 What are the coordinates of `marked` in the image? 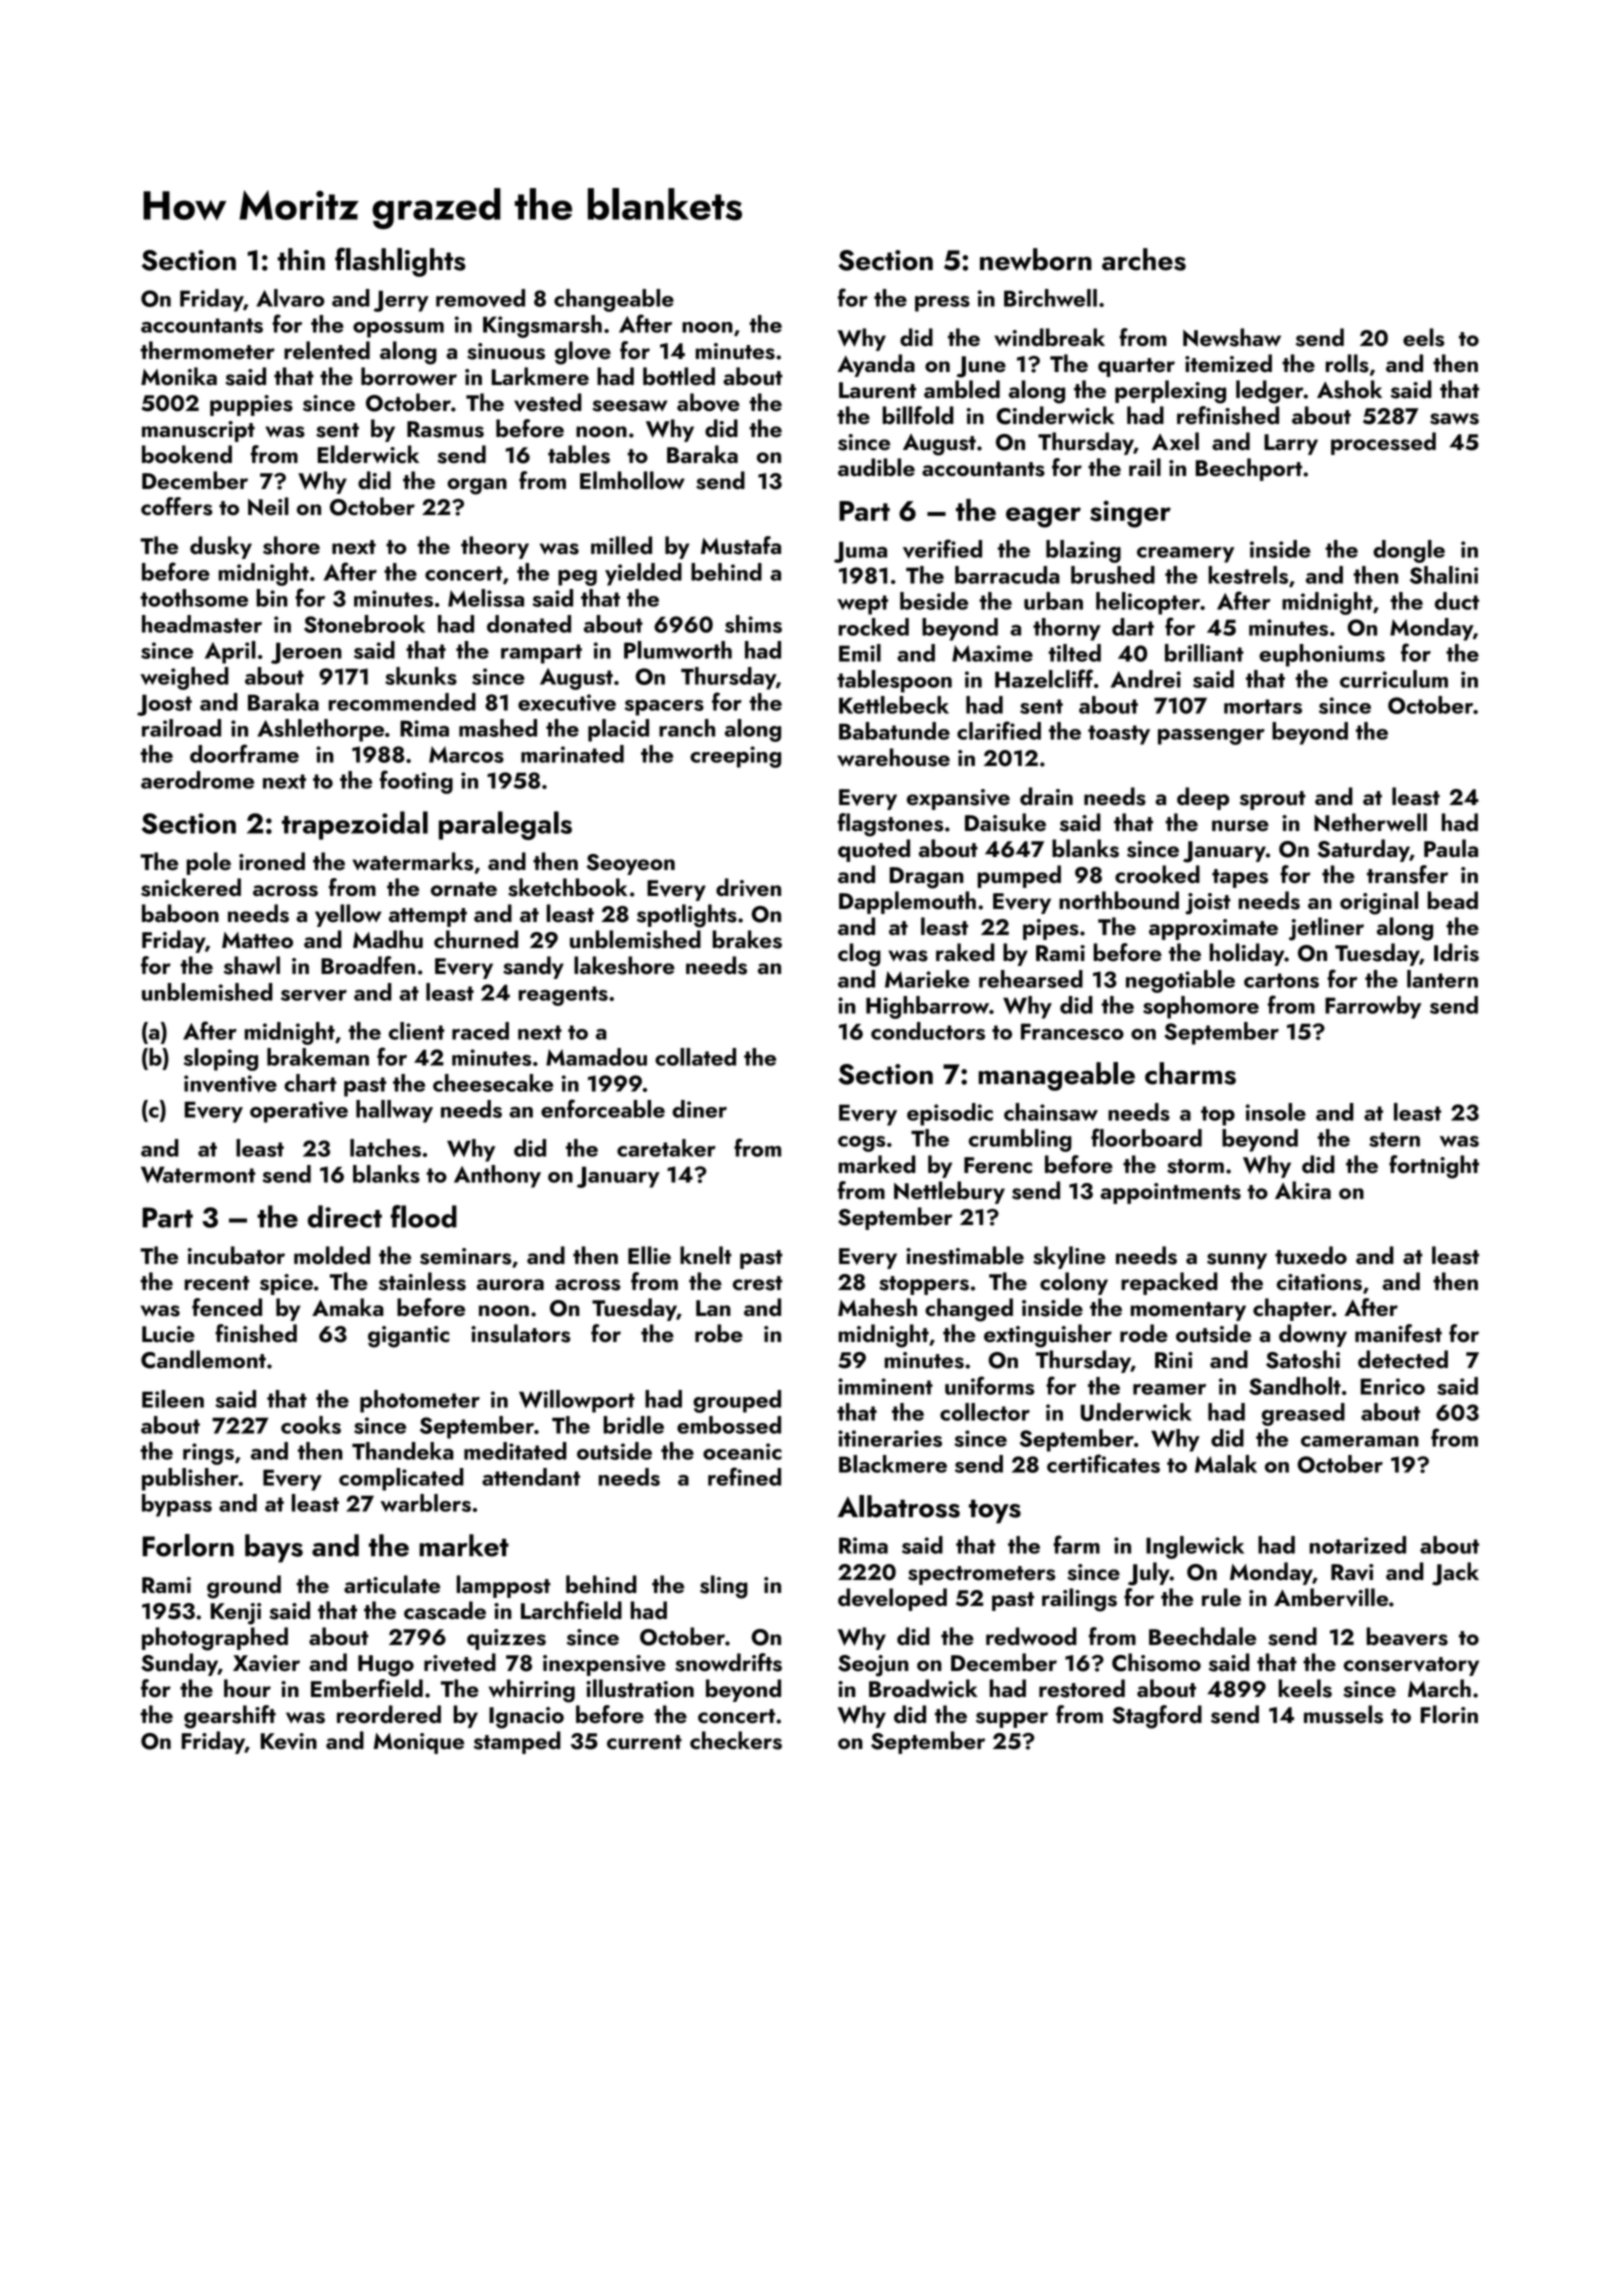 It's located at (877, 1164).
